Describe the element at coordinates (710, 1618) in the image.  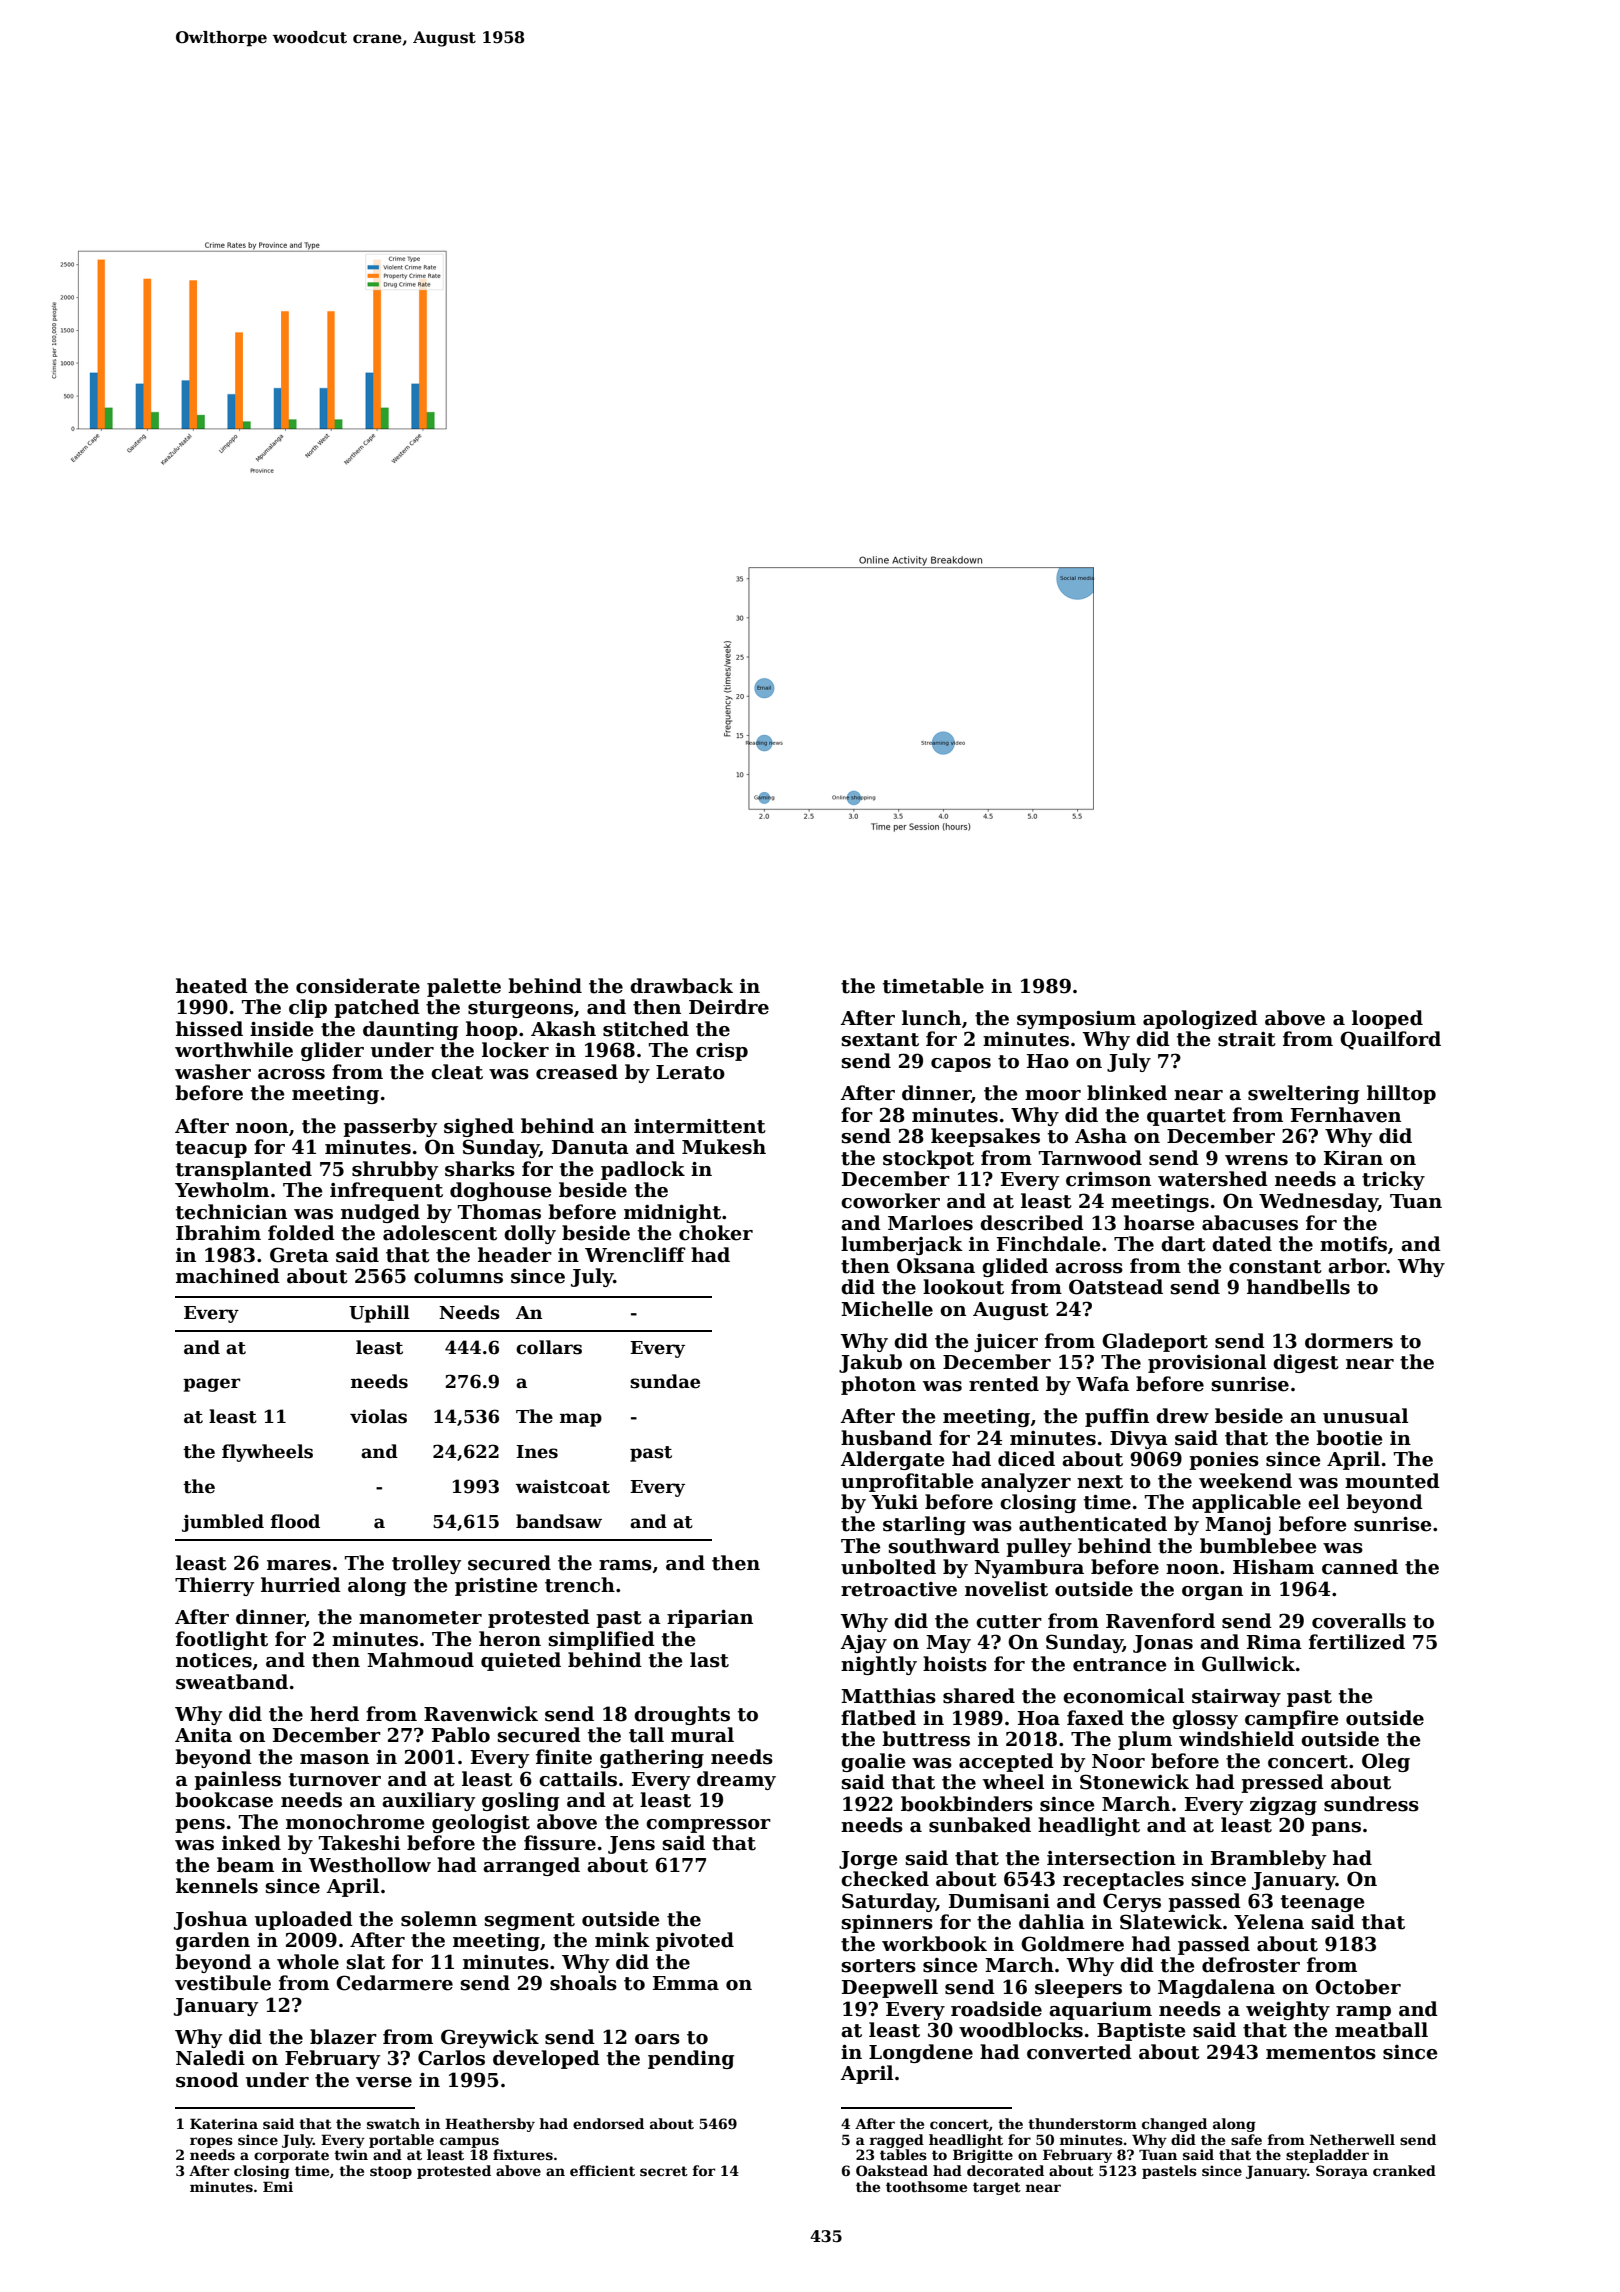
I see `riparian` at that location.
